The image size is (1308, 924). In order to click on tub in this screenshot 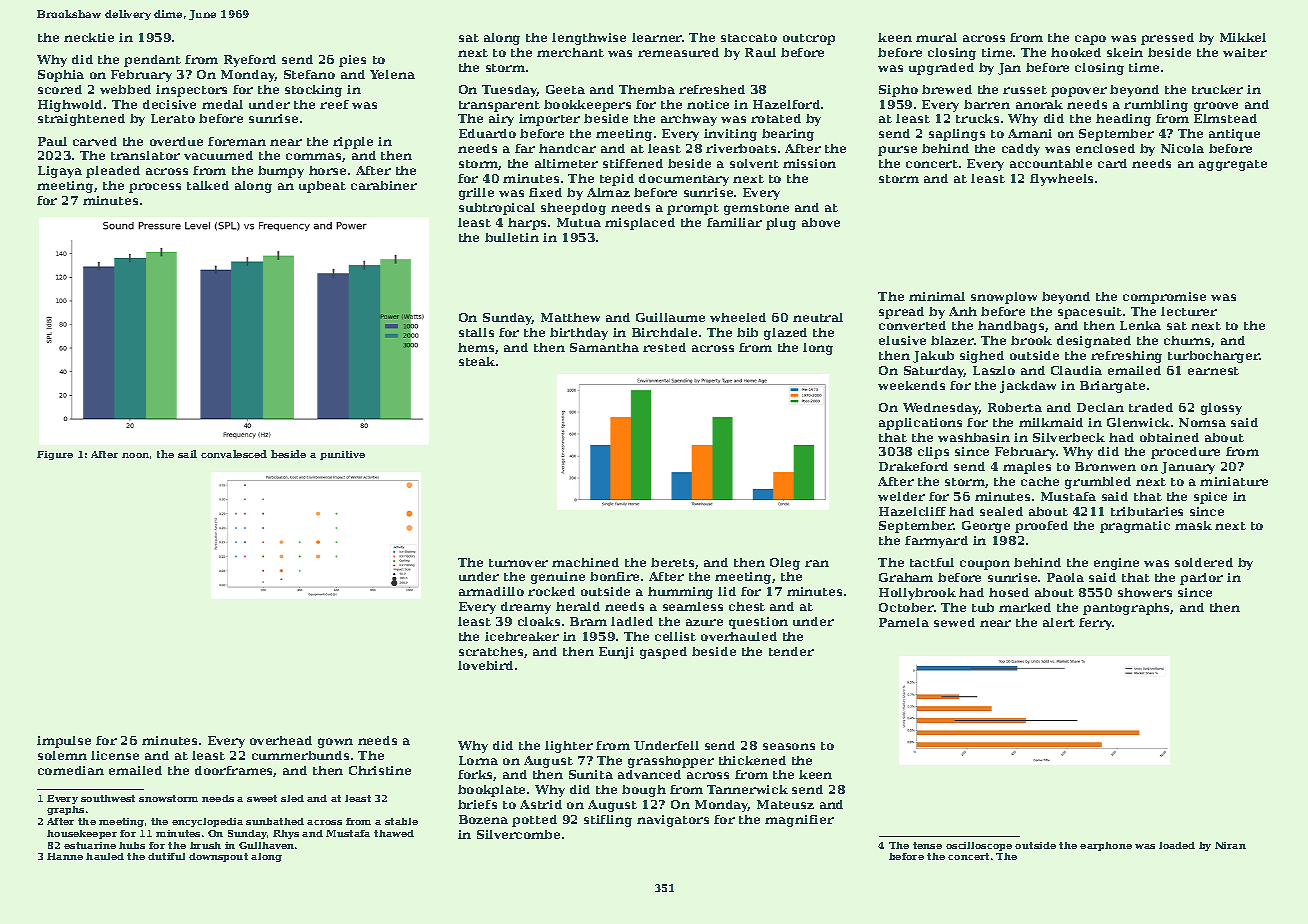, I will do `click(983, 607)`.
